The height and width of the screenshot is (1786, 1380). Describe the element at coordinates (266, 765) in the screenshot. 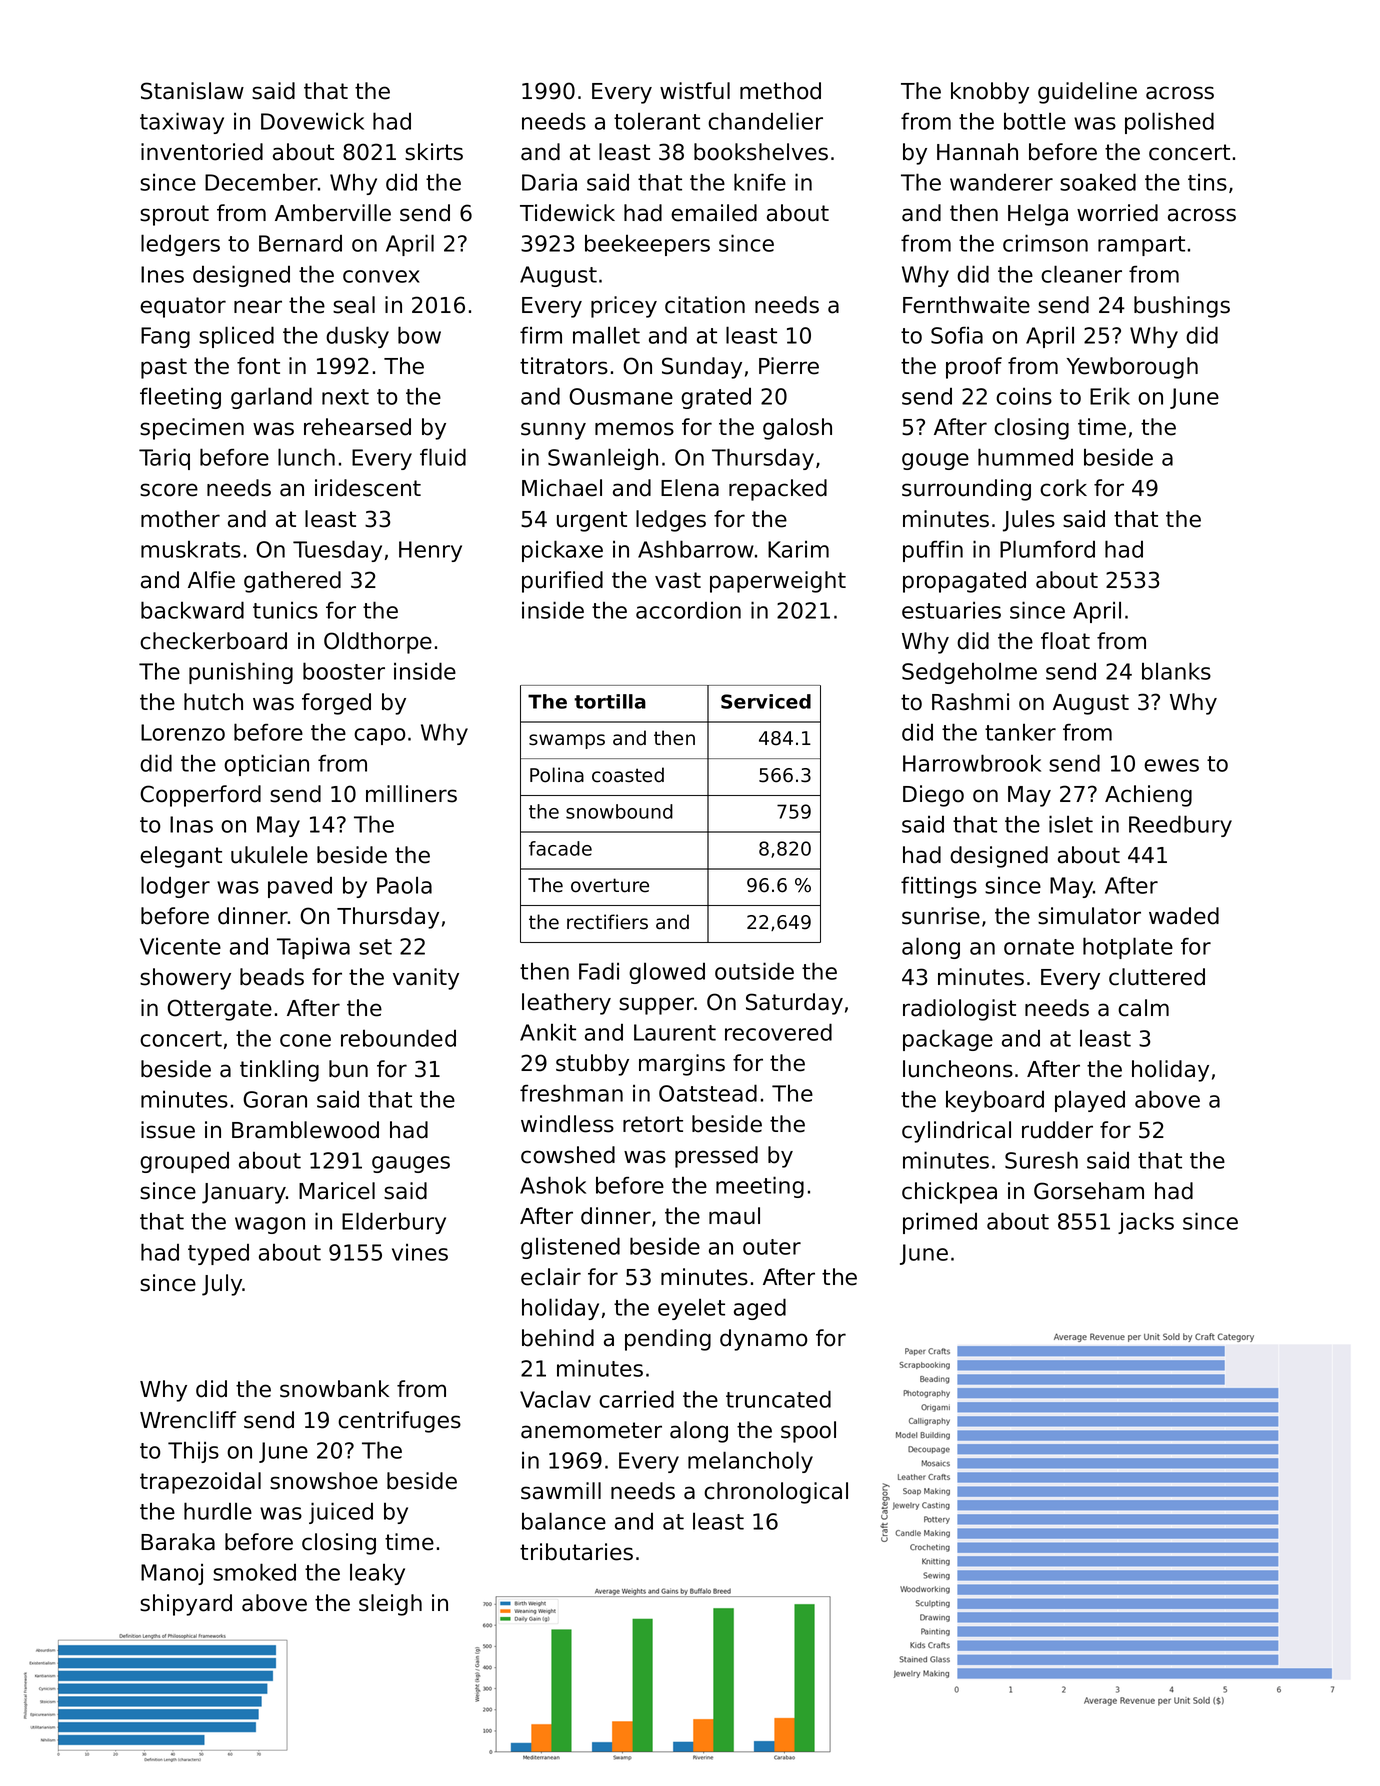

I see `optician` at that location.
